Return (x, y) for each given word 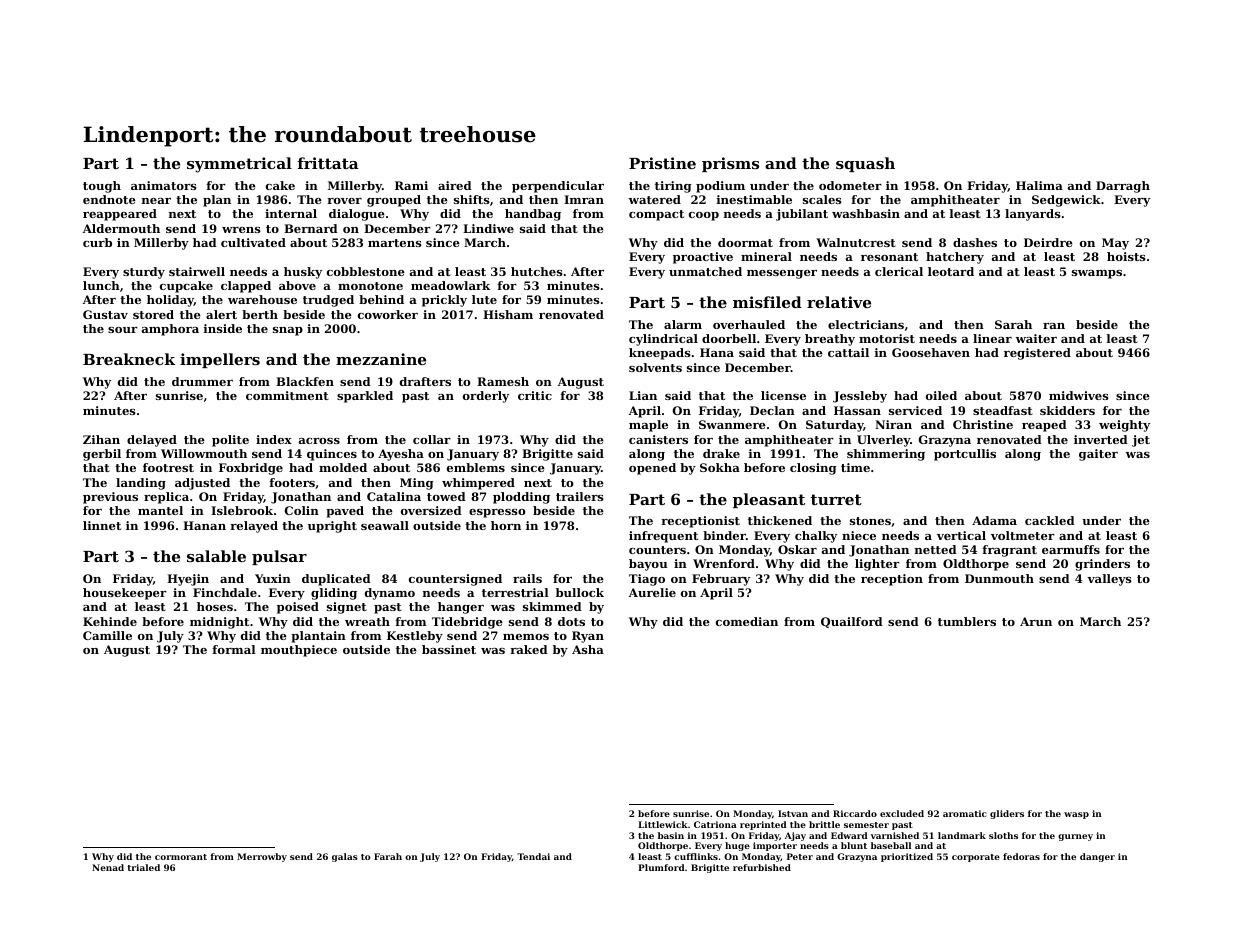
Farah (388, 856)
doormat (745, 242)
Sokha (720, 467)
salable (216, 556)
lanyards (1033, 215)
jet (1141, 441)
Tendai (533, 856)
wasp (1076, 815)
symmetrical (239, 165)
